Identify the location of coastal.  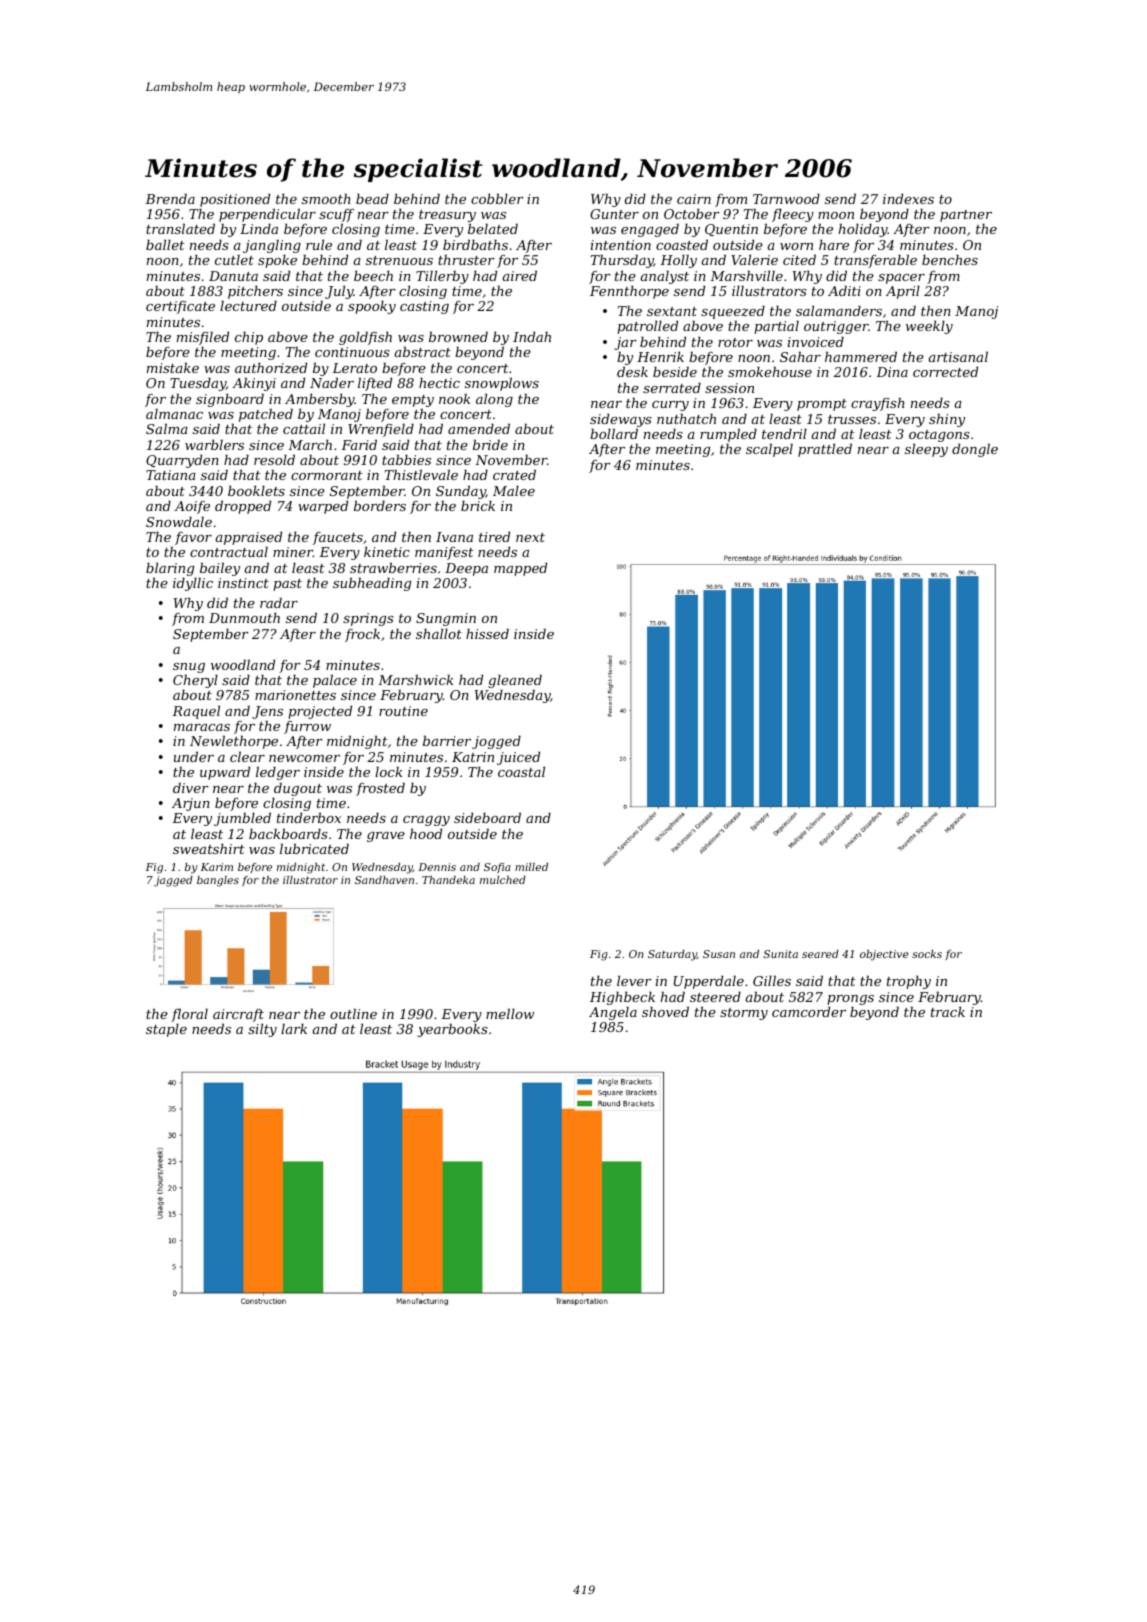
(521, 771).
